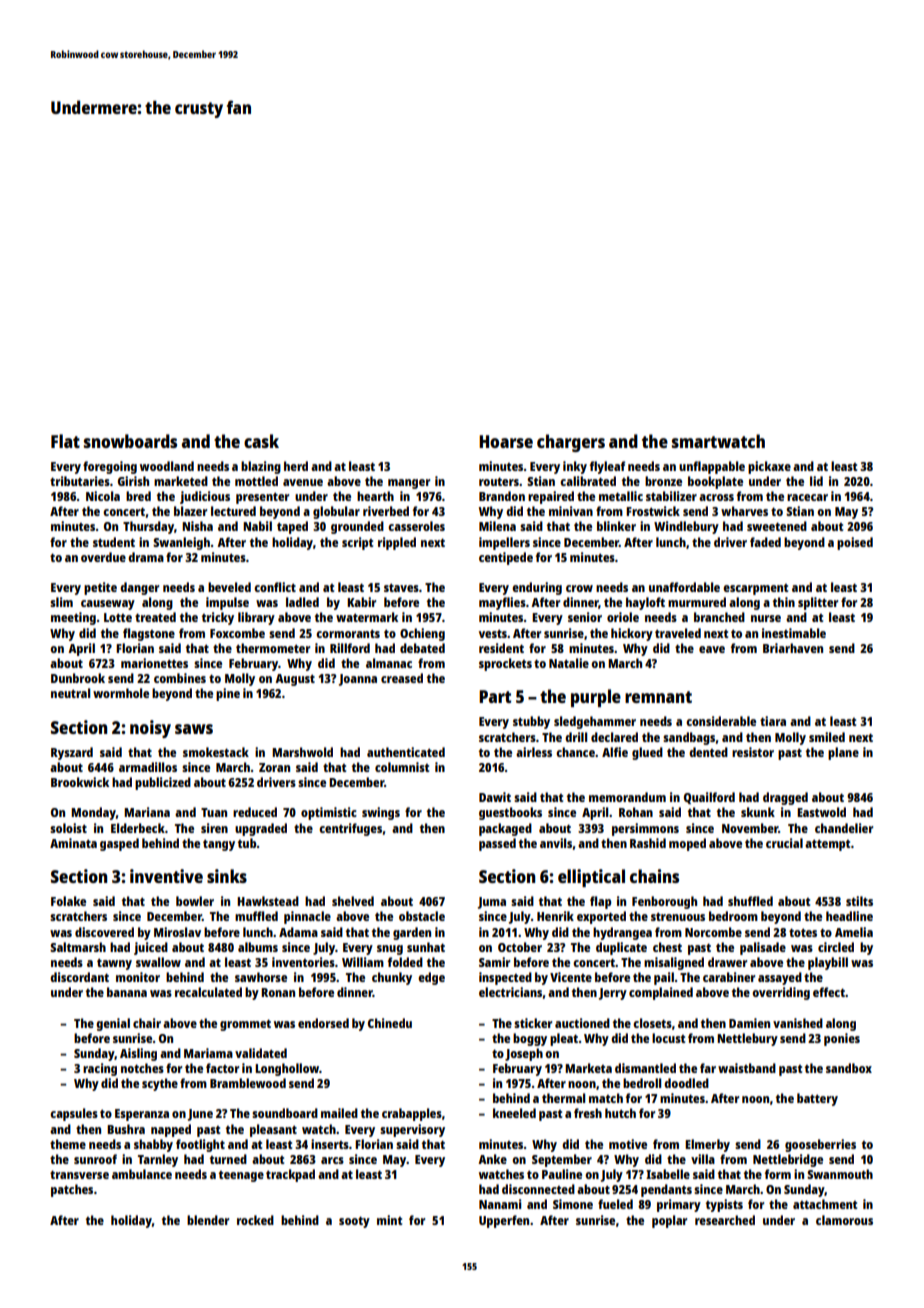  Describe the element at coordinates (401, 587) in the screenshot. I see `staves` at that location.
